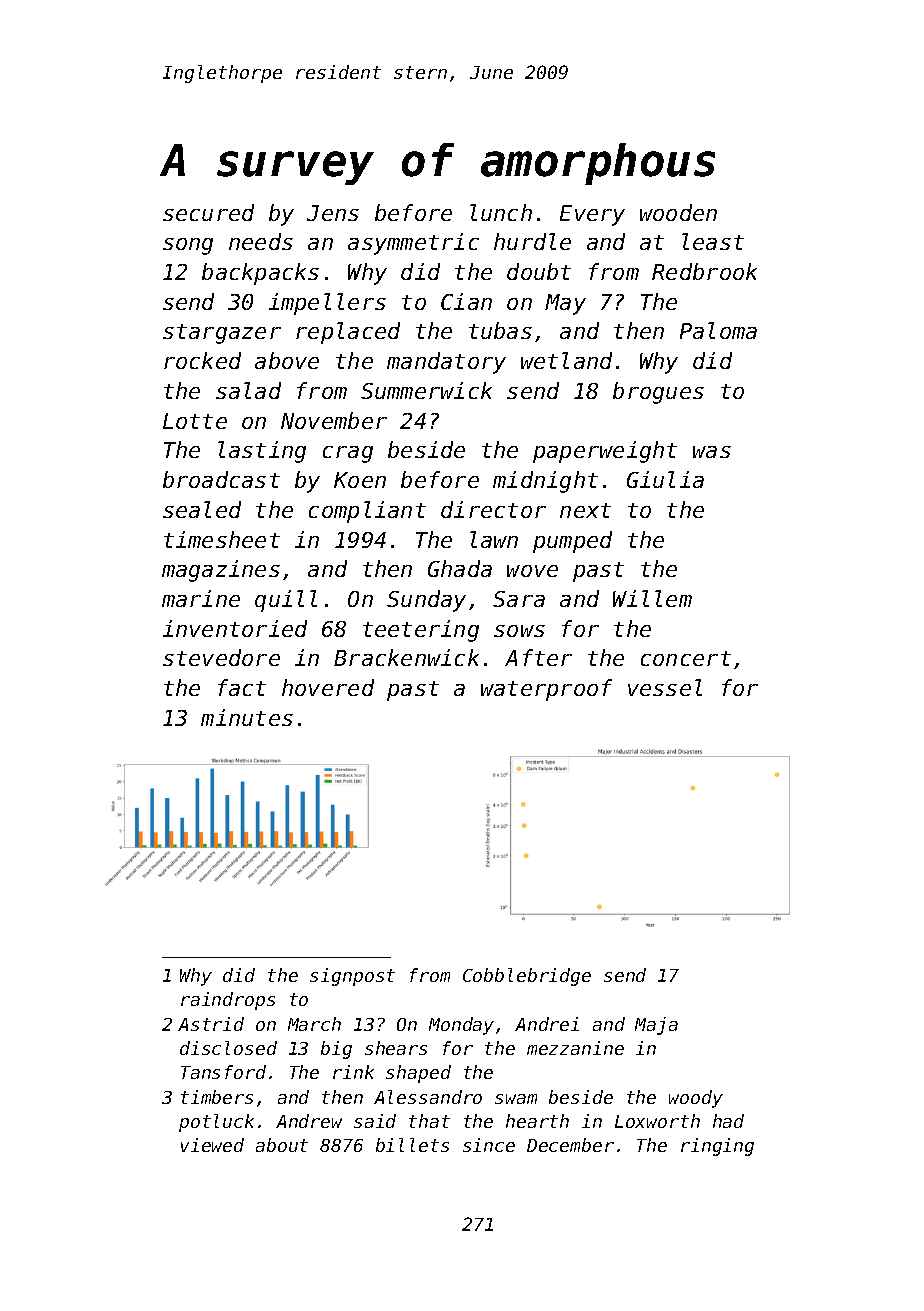  Describe the element at coordinates (228, 1001) in the image. I see `raindrops` at that location.
